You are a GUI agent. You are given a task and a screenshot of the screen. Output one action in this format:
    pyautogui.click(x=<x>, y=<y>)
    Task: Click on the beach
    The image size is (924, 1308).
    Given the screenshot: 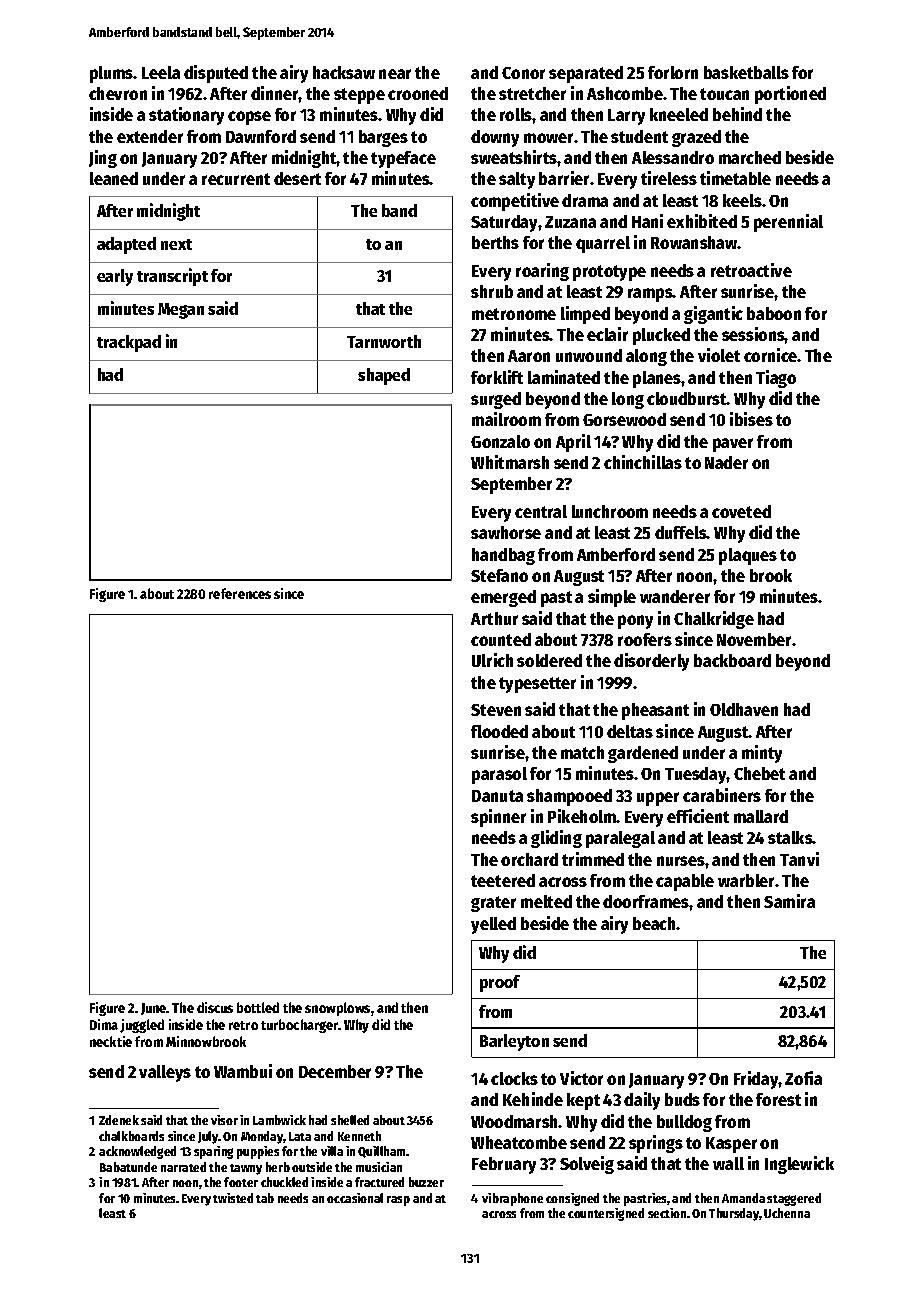 What is the action you would take?
    pyautogui.click(x=655, y=923)
